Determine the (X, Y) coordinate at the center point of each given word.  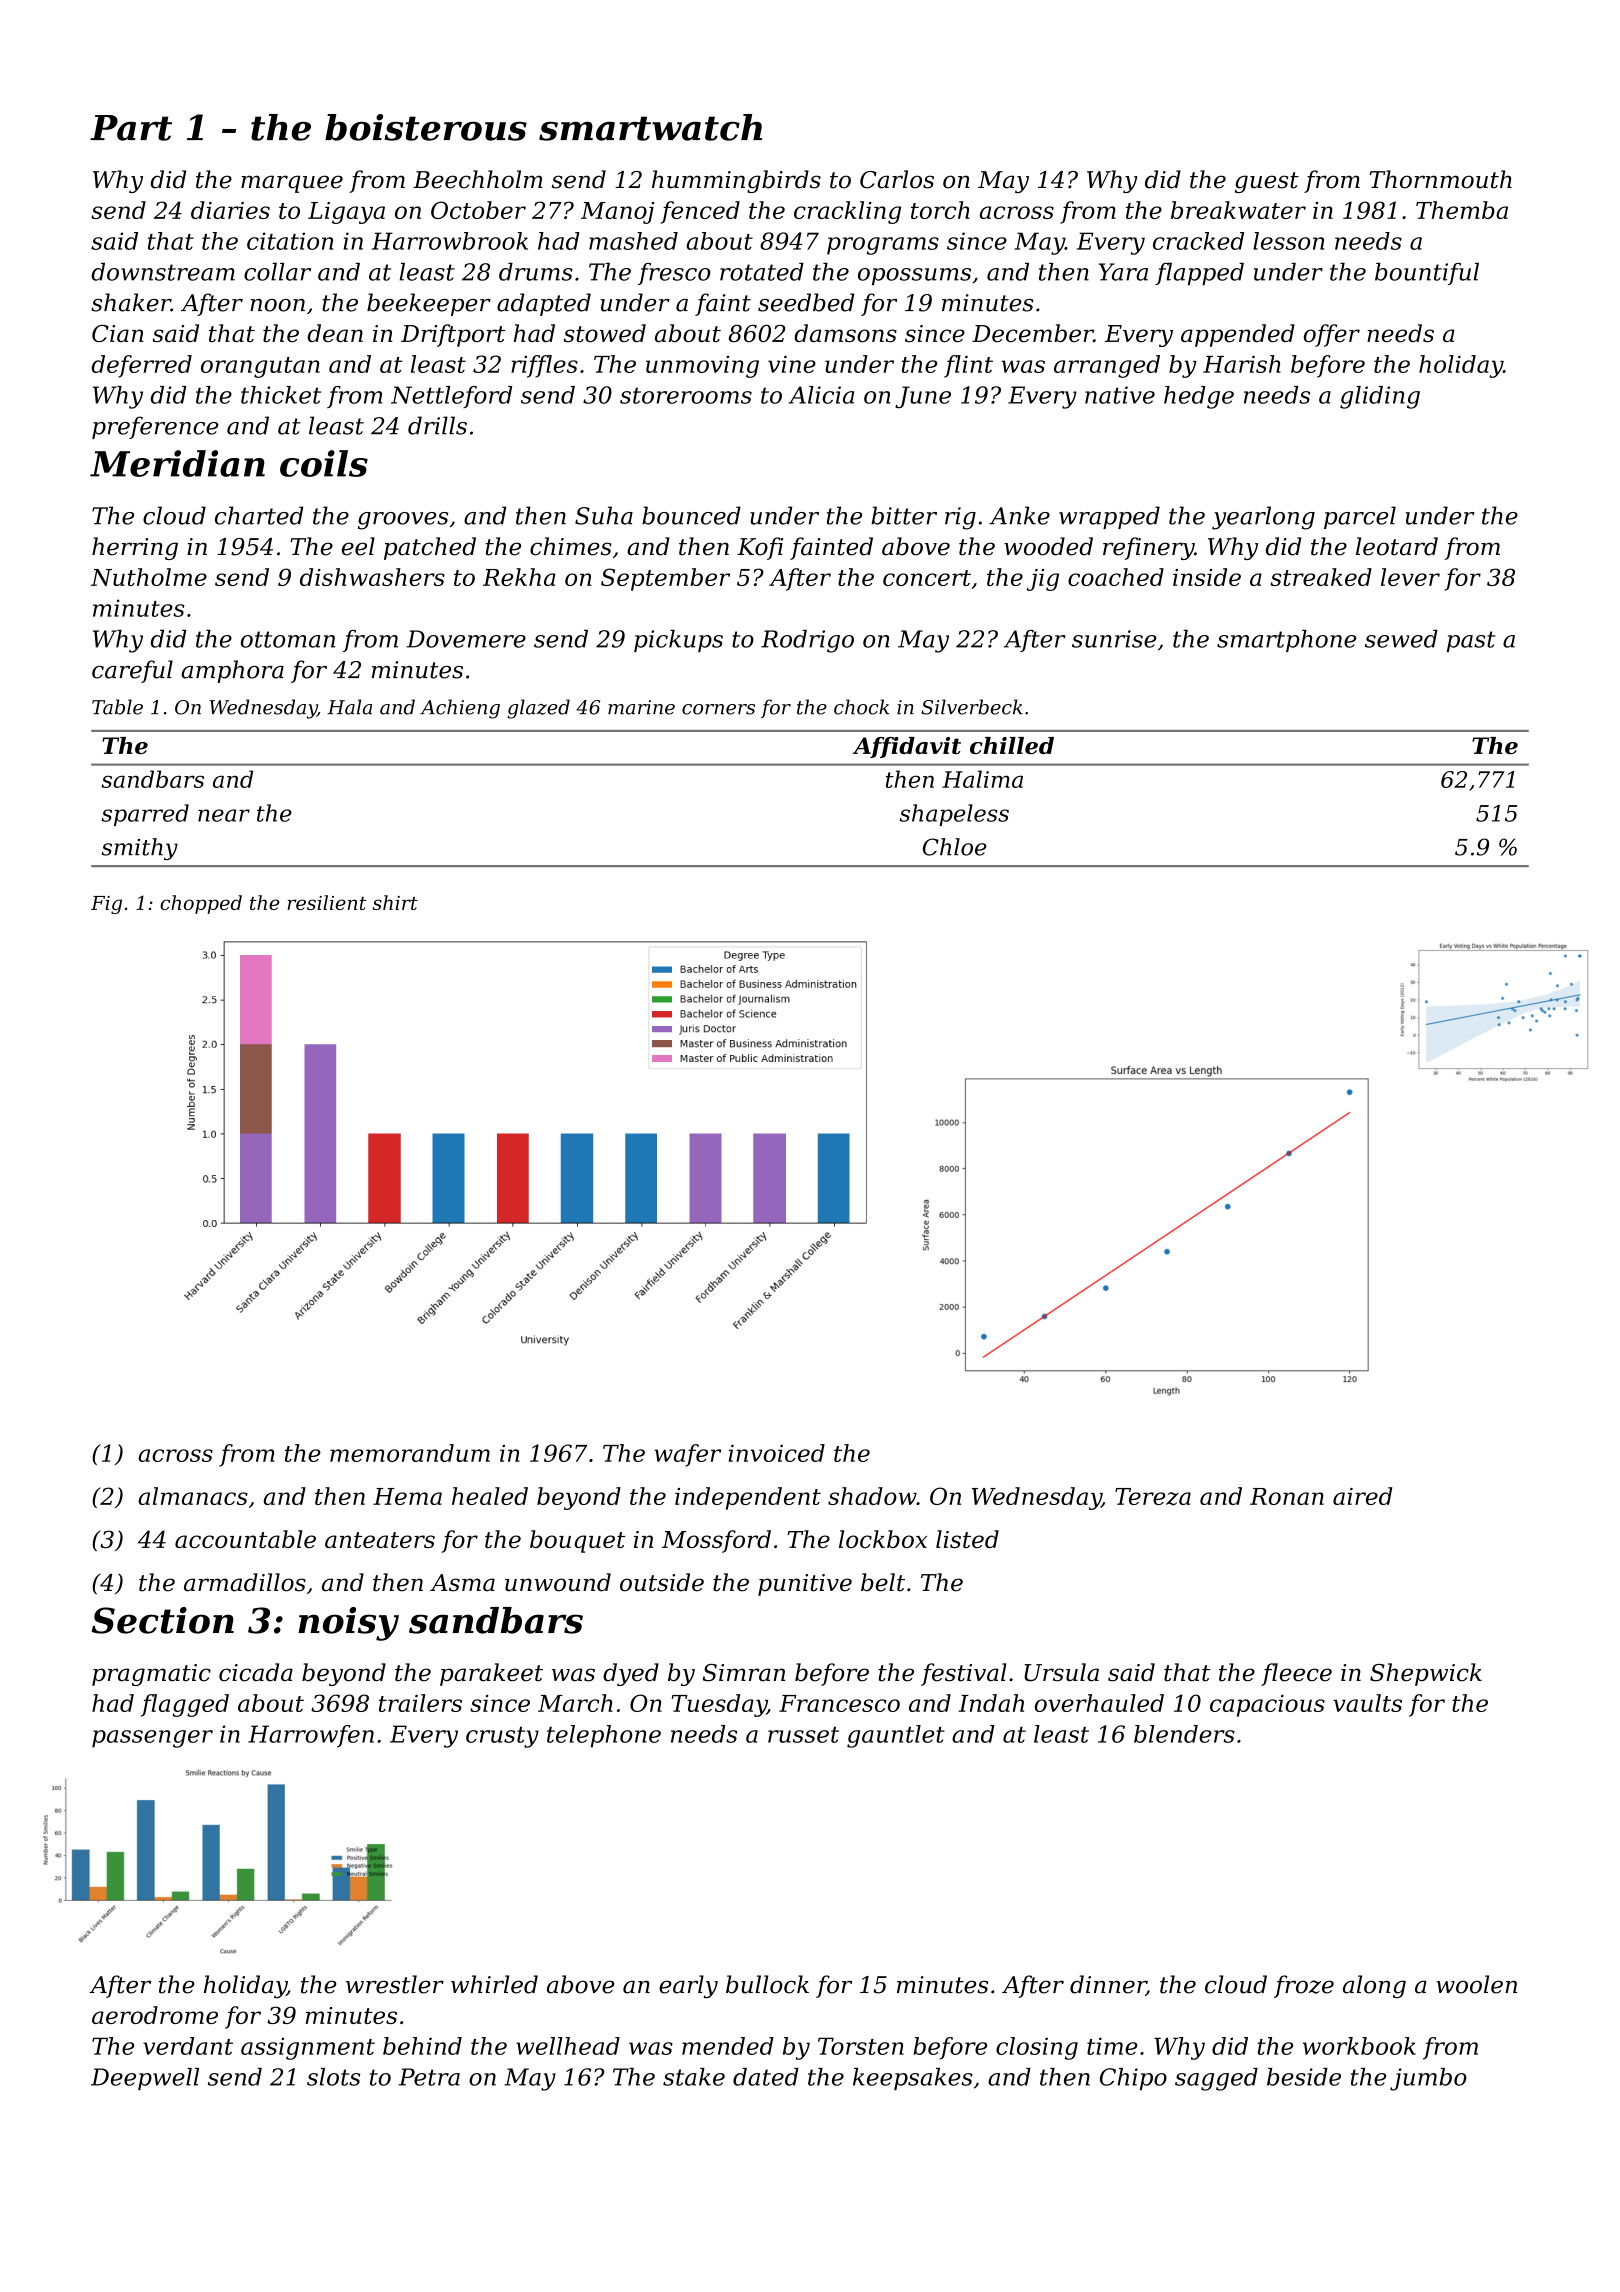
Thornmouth (1441, 179)
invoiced (777, 1453)
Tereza (1153, 1497)
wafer (687, 1455)
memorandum (410, 1453)
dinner (1108, 1985)
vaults (1367, 1703)
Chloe (955, 847)
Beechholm (478, 179)
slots (334, 2077)
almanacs (193, 1496)
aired (1363, 1496)
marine (641, 707)
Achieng (460, 709)
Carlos (897, 179)
